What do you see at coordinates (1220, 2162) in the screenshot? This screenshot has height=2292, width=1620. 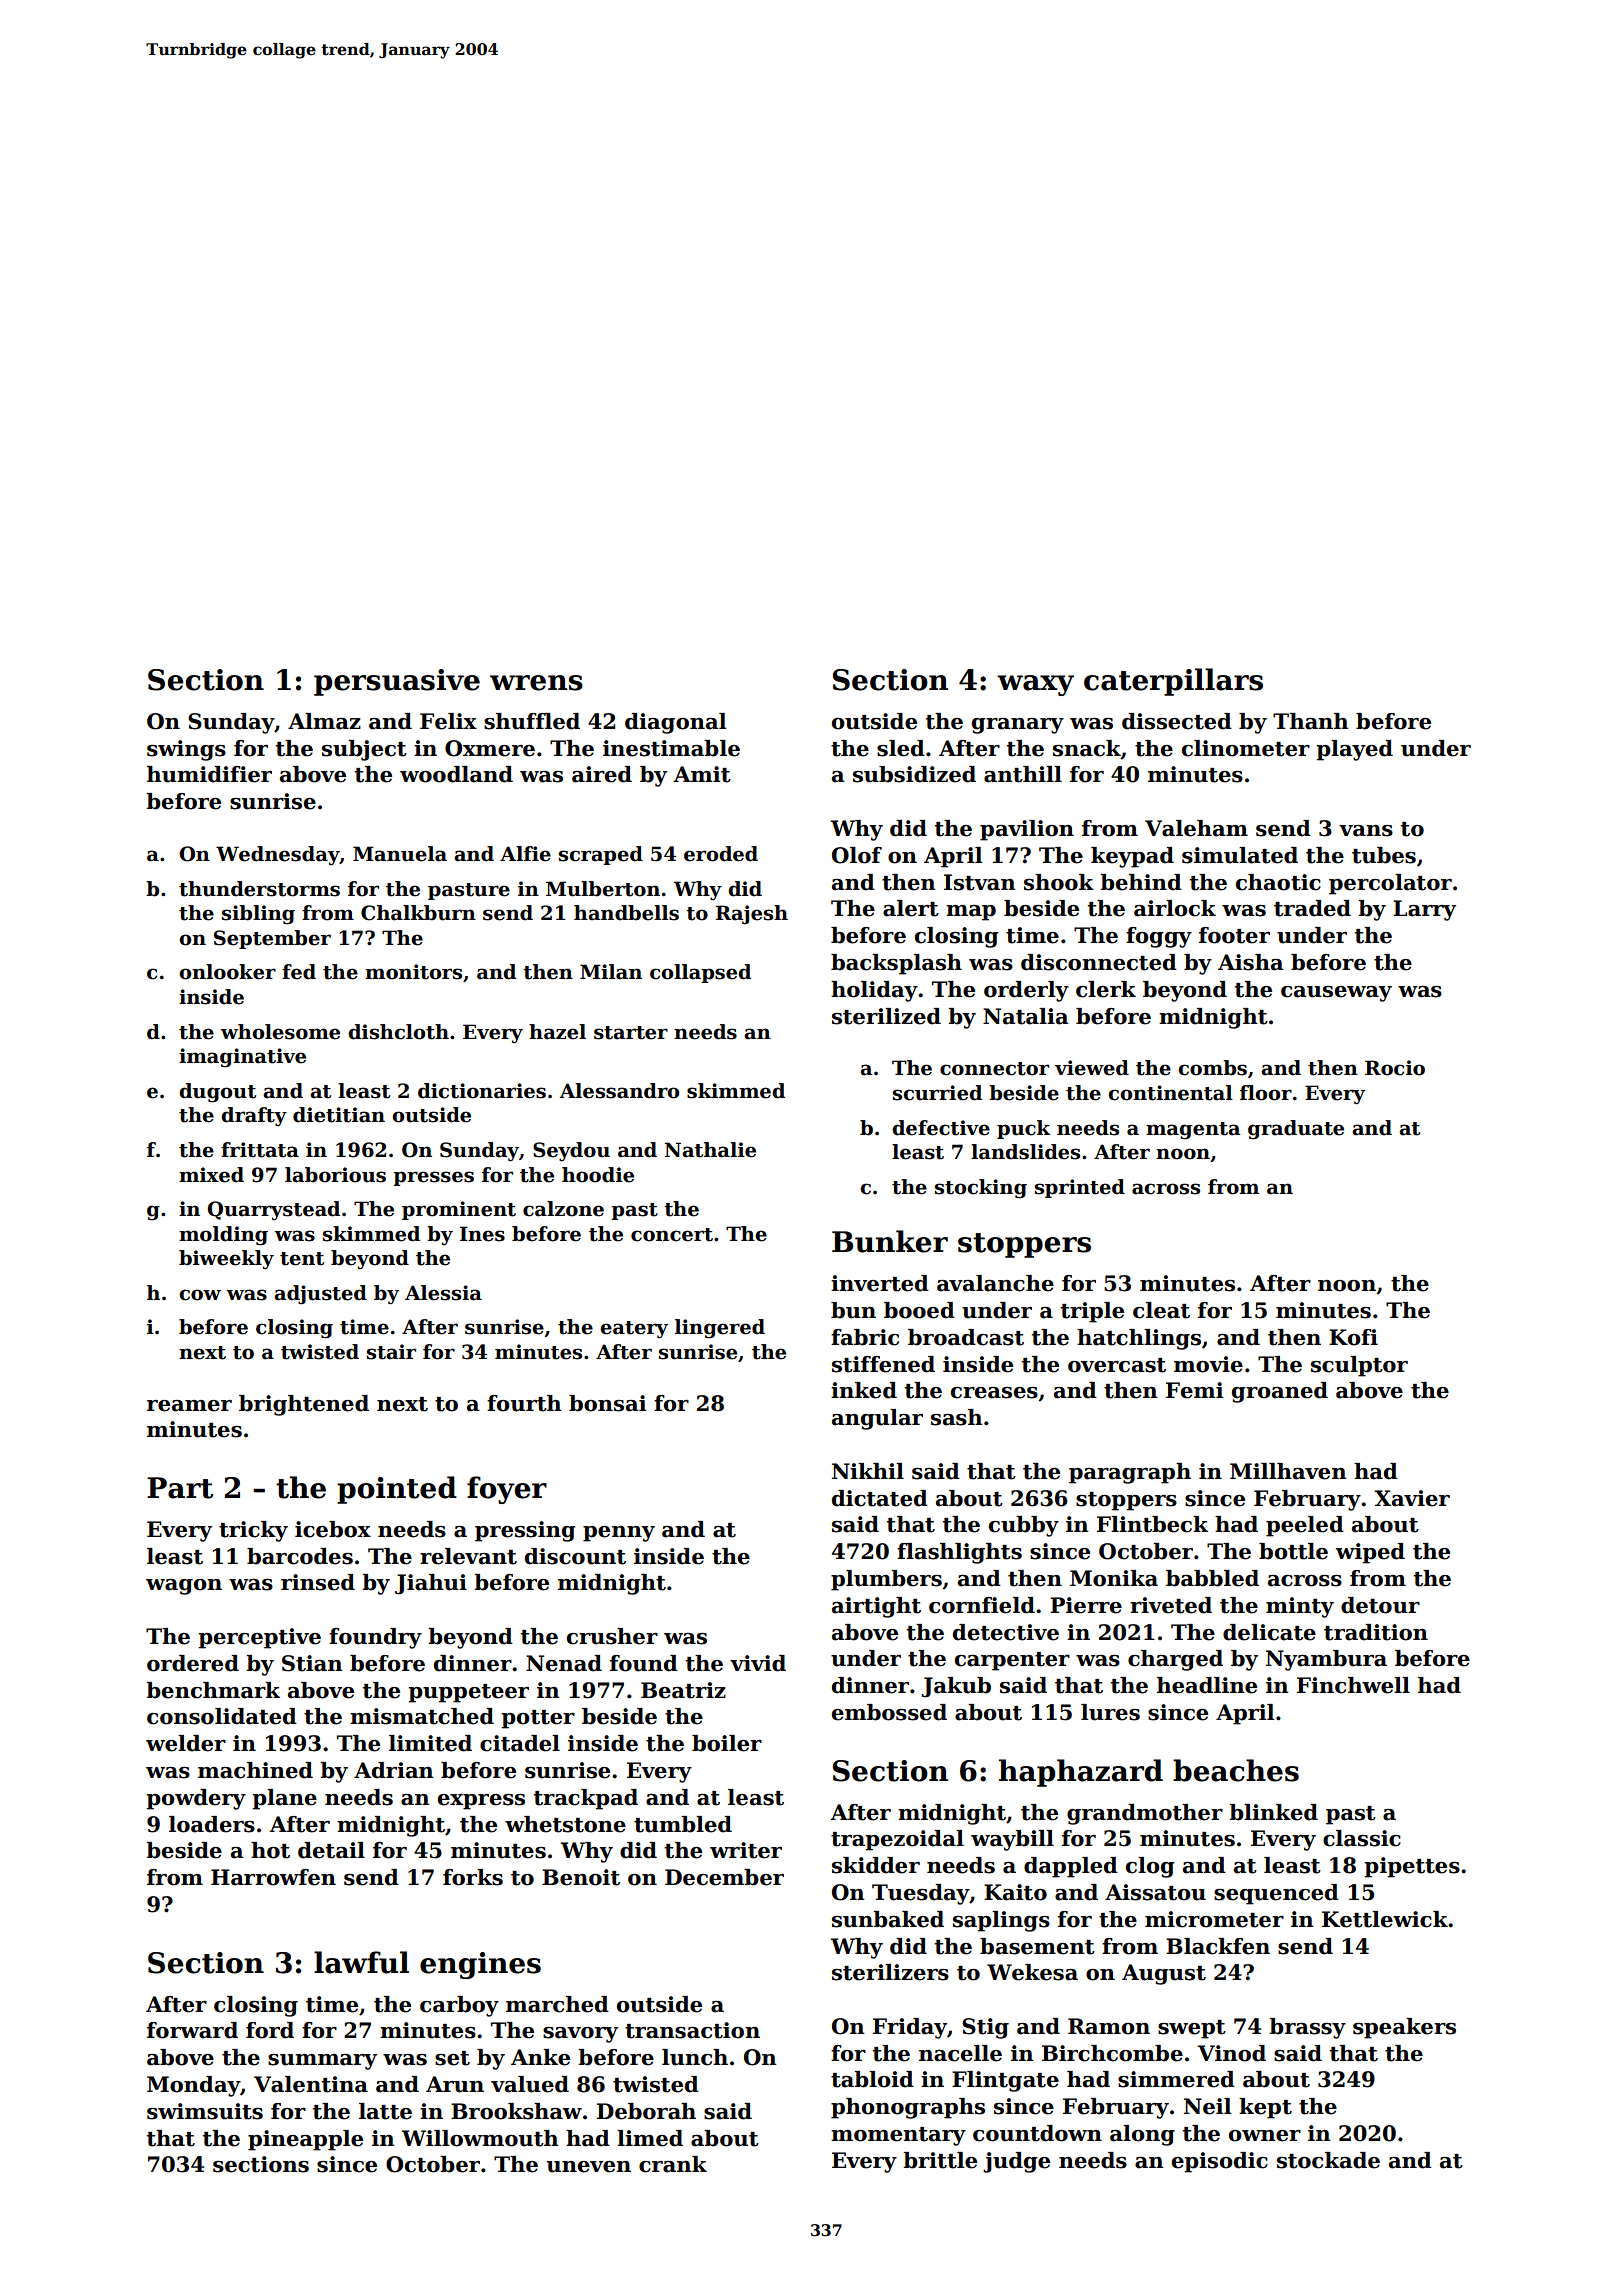 I see `episodic` at bounding box center [1220, 2162].
